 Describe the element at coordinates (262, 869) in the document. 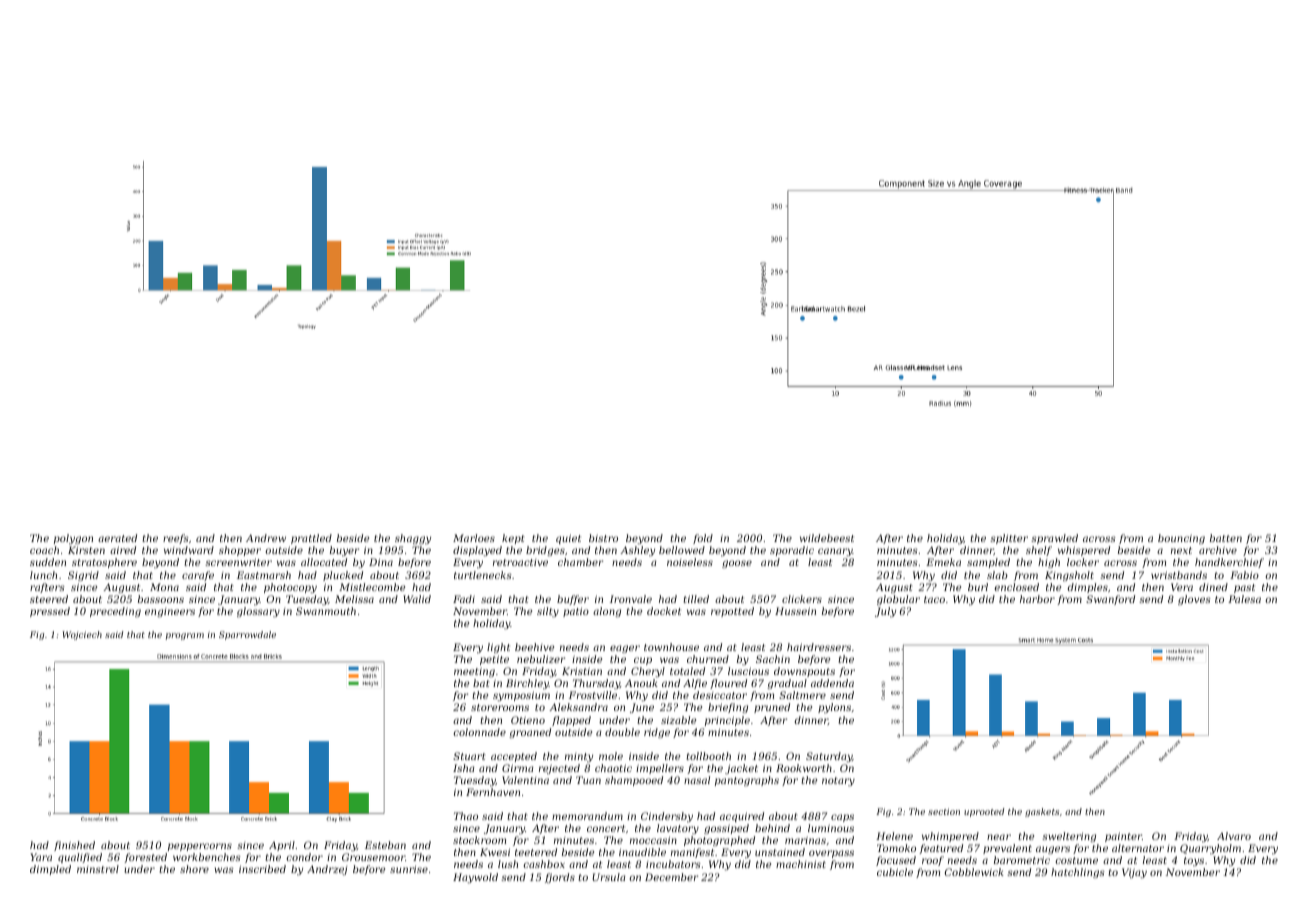

I see `inscribed` at that location.
